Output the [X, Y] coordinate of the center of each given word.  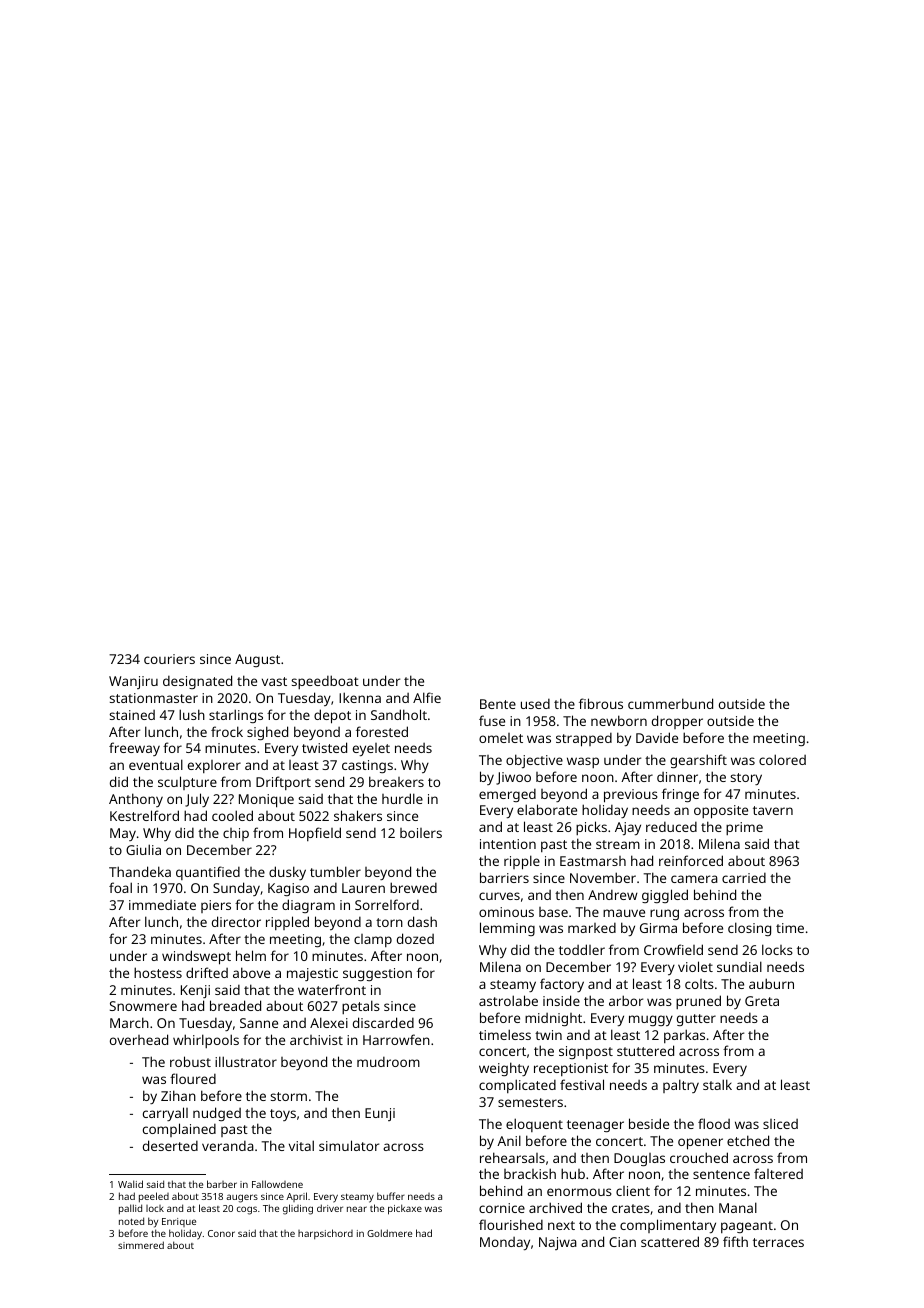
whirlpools [206, 1041]
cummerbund [670, 703]
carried [744, 878]
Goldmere [389, 1233]
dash [422, 921]
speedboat [325, 682]
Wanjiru [133, 682]
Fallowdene [277, 1184]
